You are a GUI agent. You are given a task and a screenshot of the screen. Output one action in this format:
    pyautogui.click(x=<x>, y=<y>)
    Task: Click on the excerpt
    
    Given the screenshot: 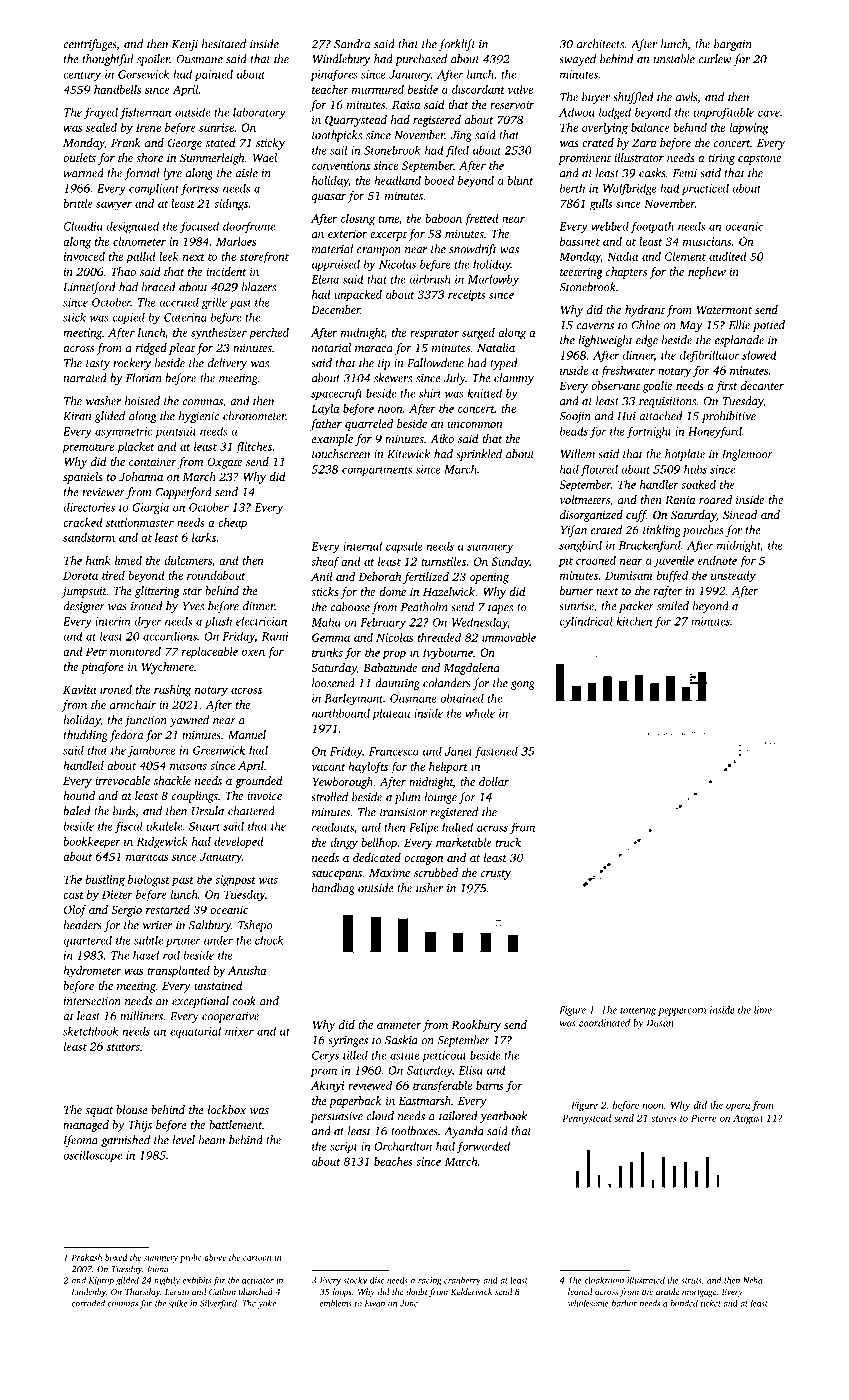 What is the action you would take?
    pyautogui.click(x=388, y=236)
